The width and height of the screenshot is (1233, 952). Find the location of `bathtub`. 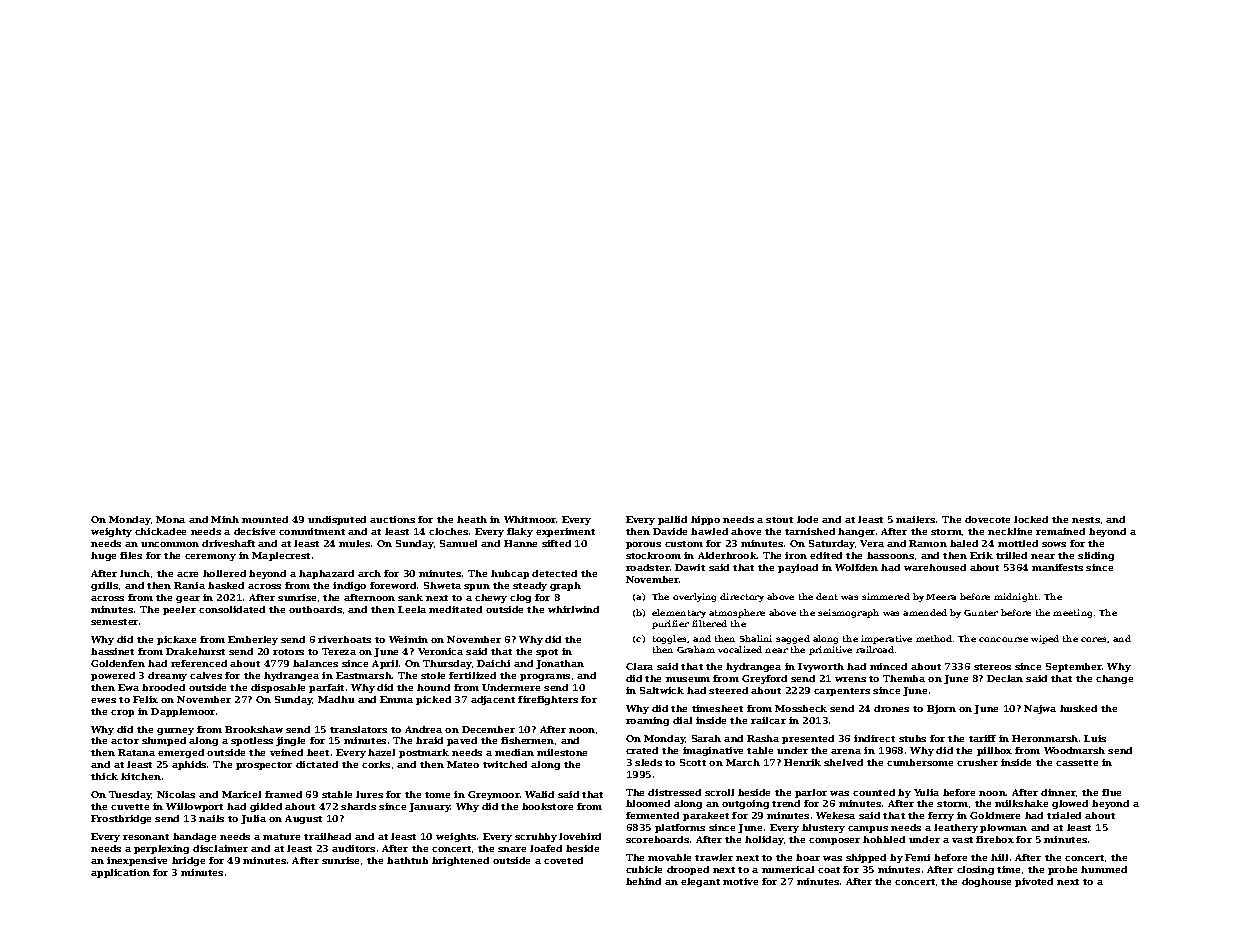

bathtub is located at coordinates (407, 860).
